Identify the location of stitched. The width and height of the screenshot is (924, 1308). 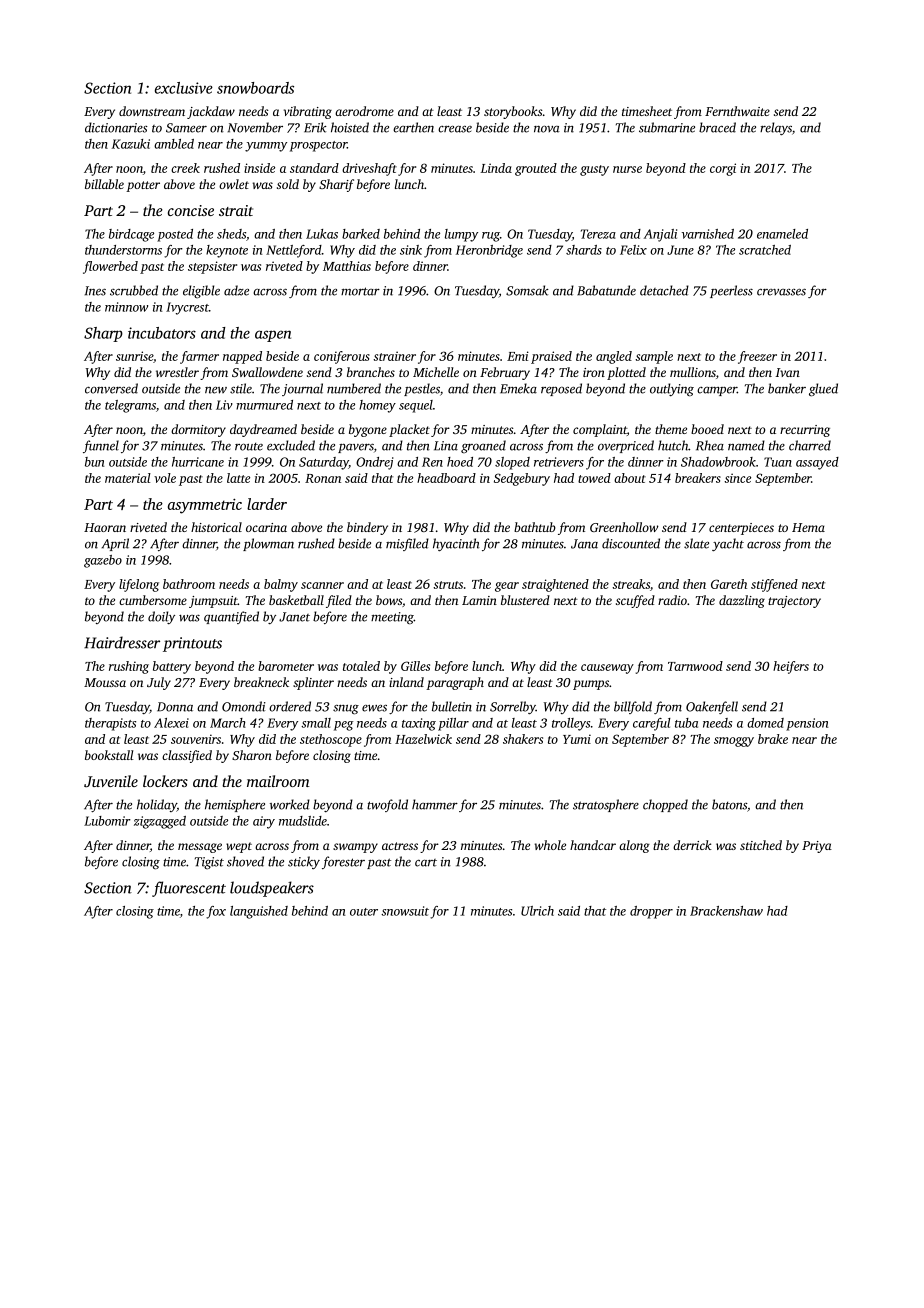
(761, 845).
